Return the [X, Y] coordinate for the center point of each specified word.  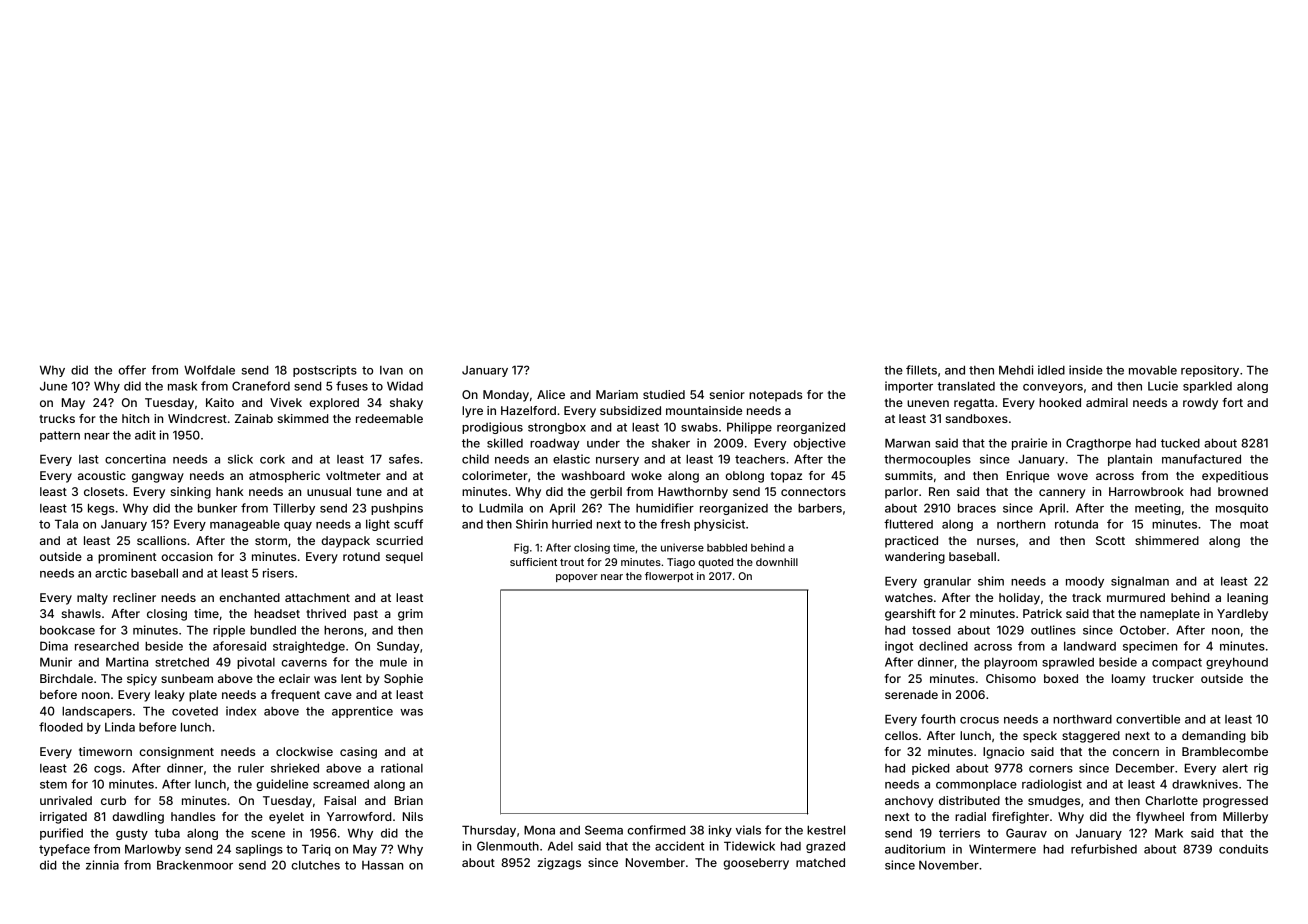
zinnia [102, 865]
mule [393, 662]
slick [240, 459]
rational [402, 768]
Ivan [391, 370]
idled [1051, 370]
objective [819, 444]
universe [682, 547]
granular [947, 582]
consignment [176, 753]
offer [132, 370]
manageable [245, 525]
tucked [1180, 443]
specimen [1150, 647]
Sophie [403, 680]
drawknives [1205, 784]
